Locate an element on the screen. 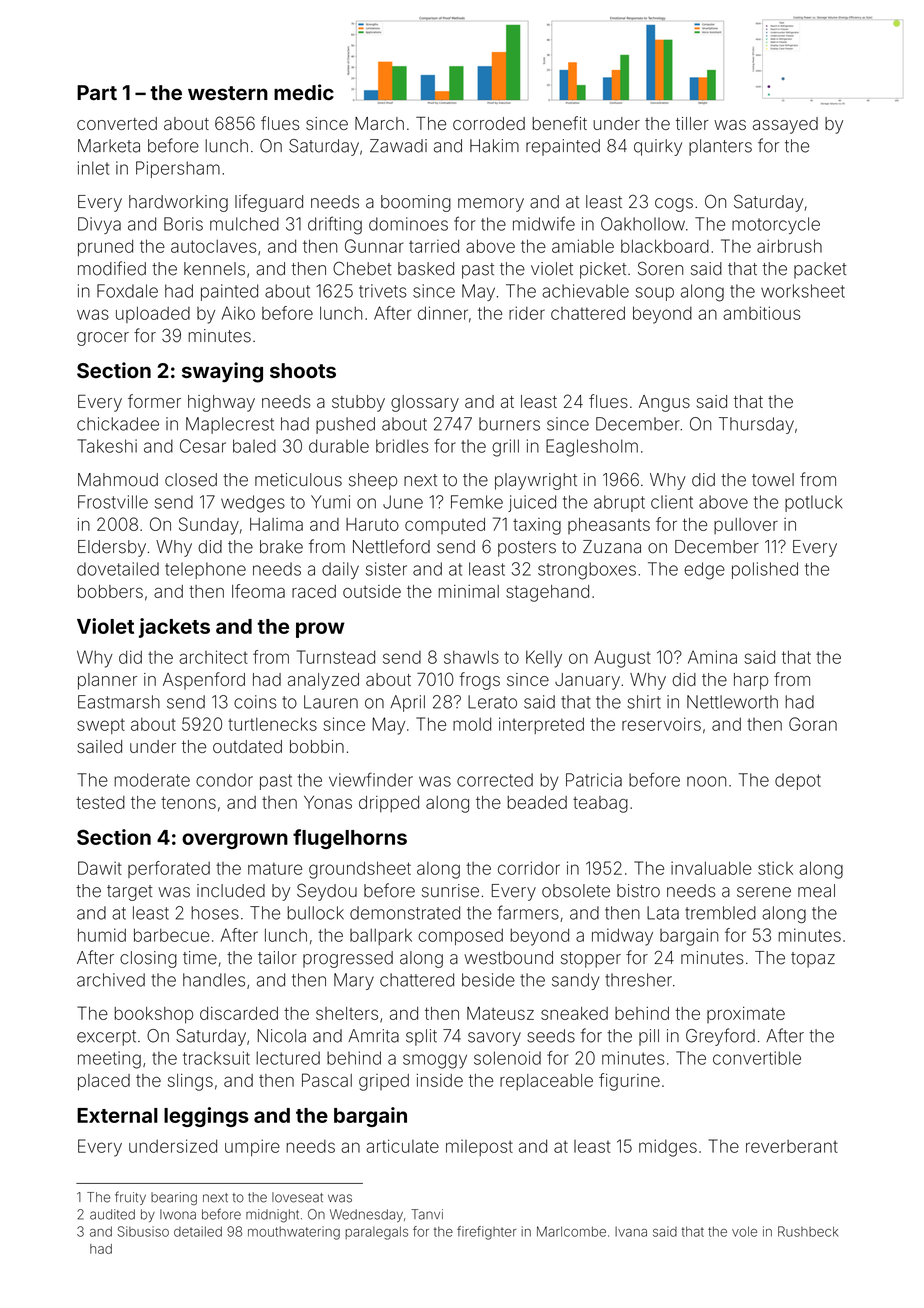  detailed is located at coordinates (198, 1231).
